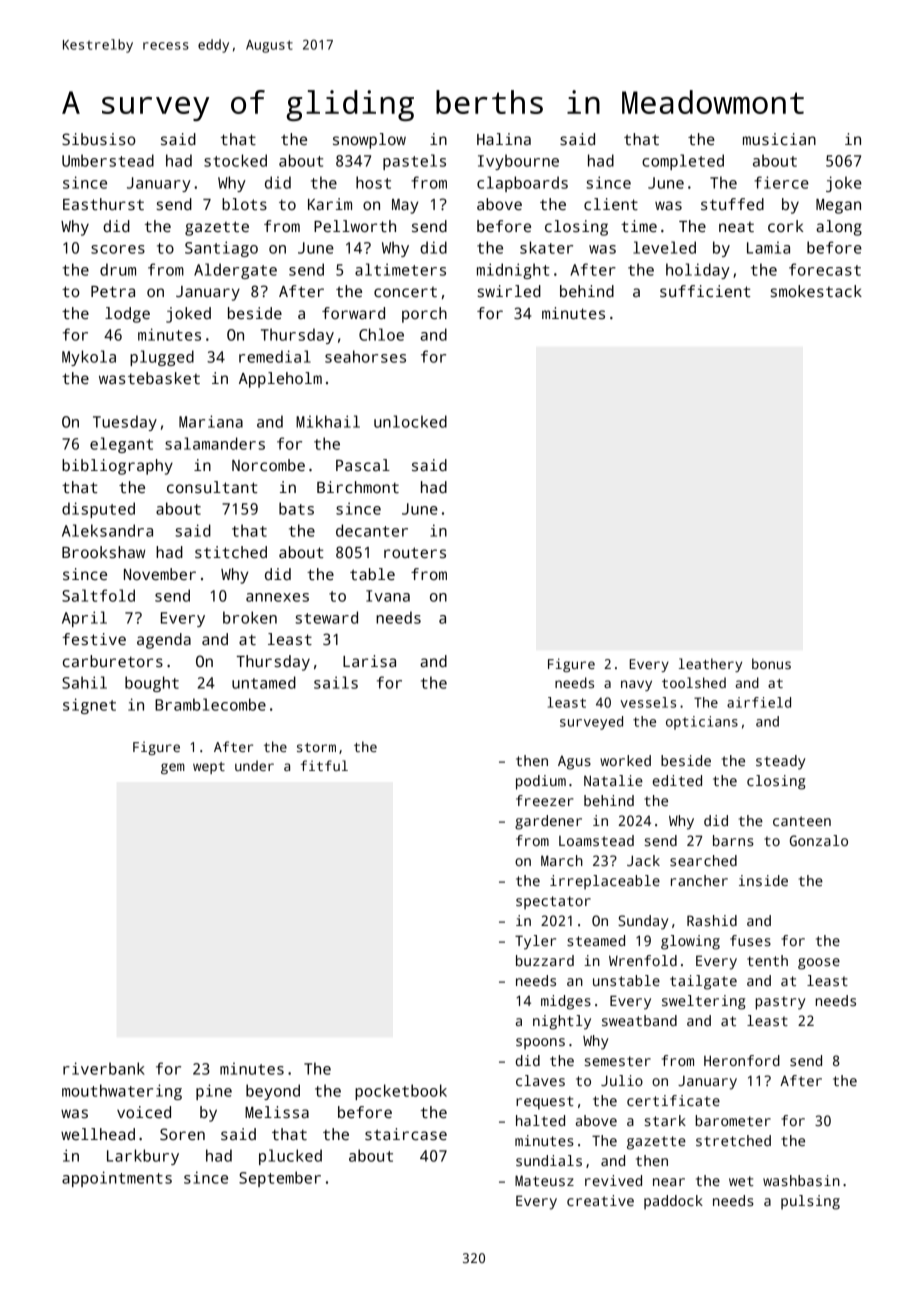 The width and height of the screenshot is (924, 1308). What do you see at coordinates (415, 553) in the screenshot?
I see `routers` at bounding box center [415, 553].
